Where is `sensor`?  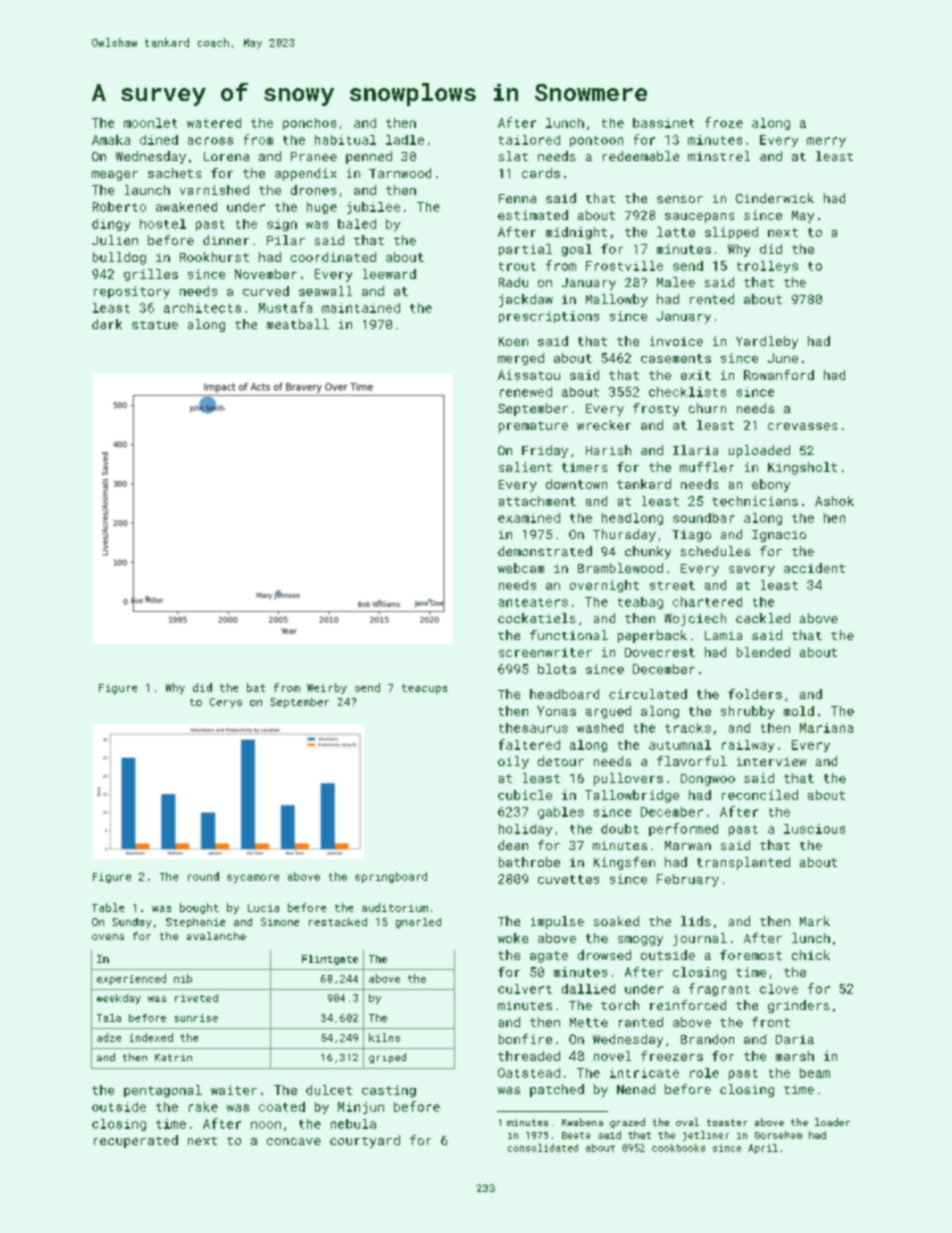 sensor is located at coordinates (680, 199).
